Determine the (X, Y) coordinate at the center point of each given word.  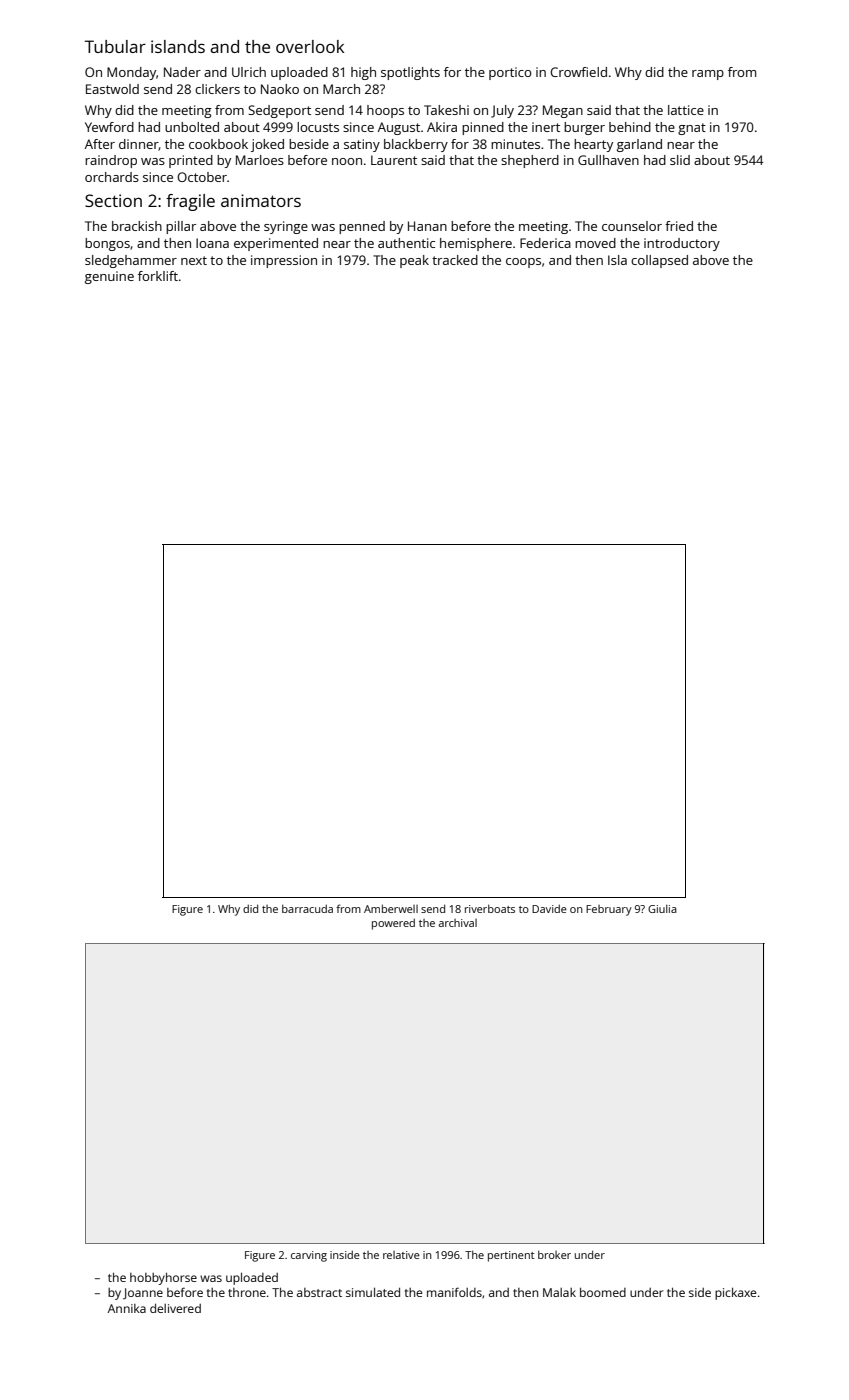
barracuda (307, 908)
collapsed (659, 261)
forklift (158, 276)
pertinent (511, 1256)
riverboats (490, 908)
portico (510, 73)
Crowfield (578, 72)
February (609, 910)
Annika (127, 1308)
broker (554, 1254)
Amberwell (391, 908)
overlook (310, 46)
